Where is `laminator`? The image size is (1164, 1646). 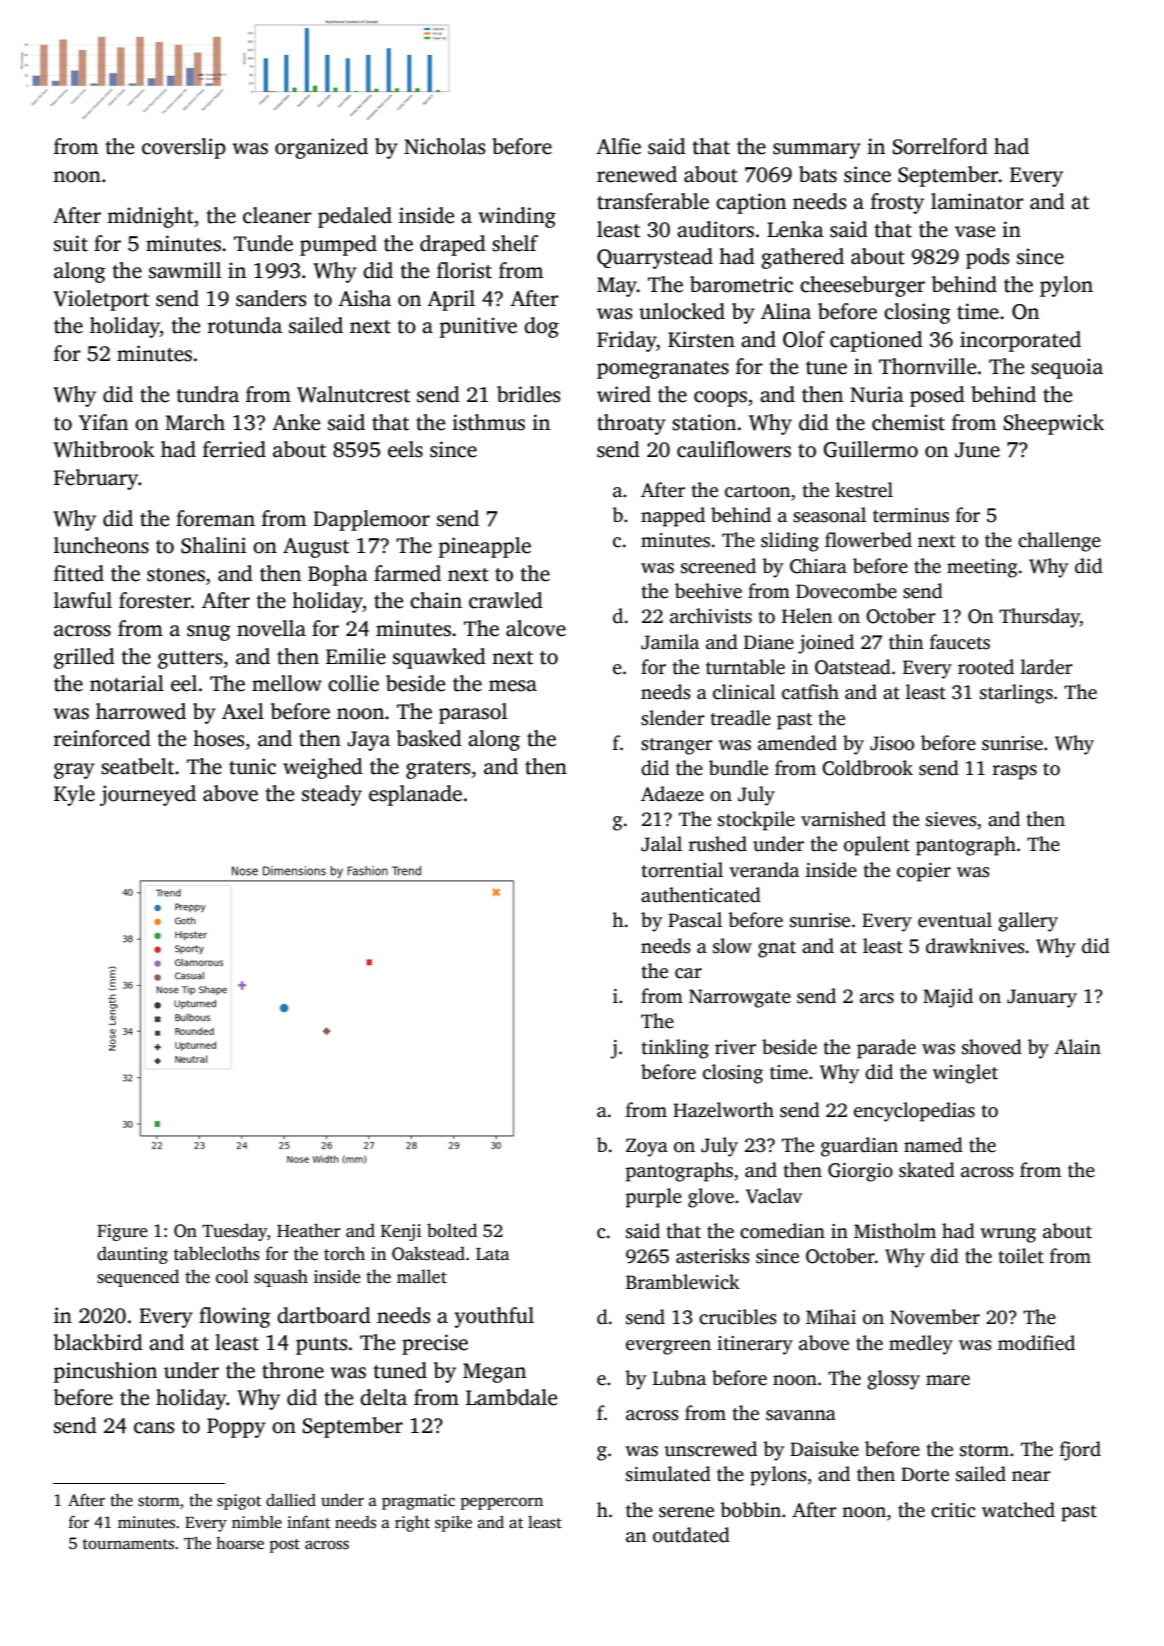
laminator is located at coordinates (977, 201).
